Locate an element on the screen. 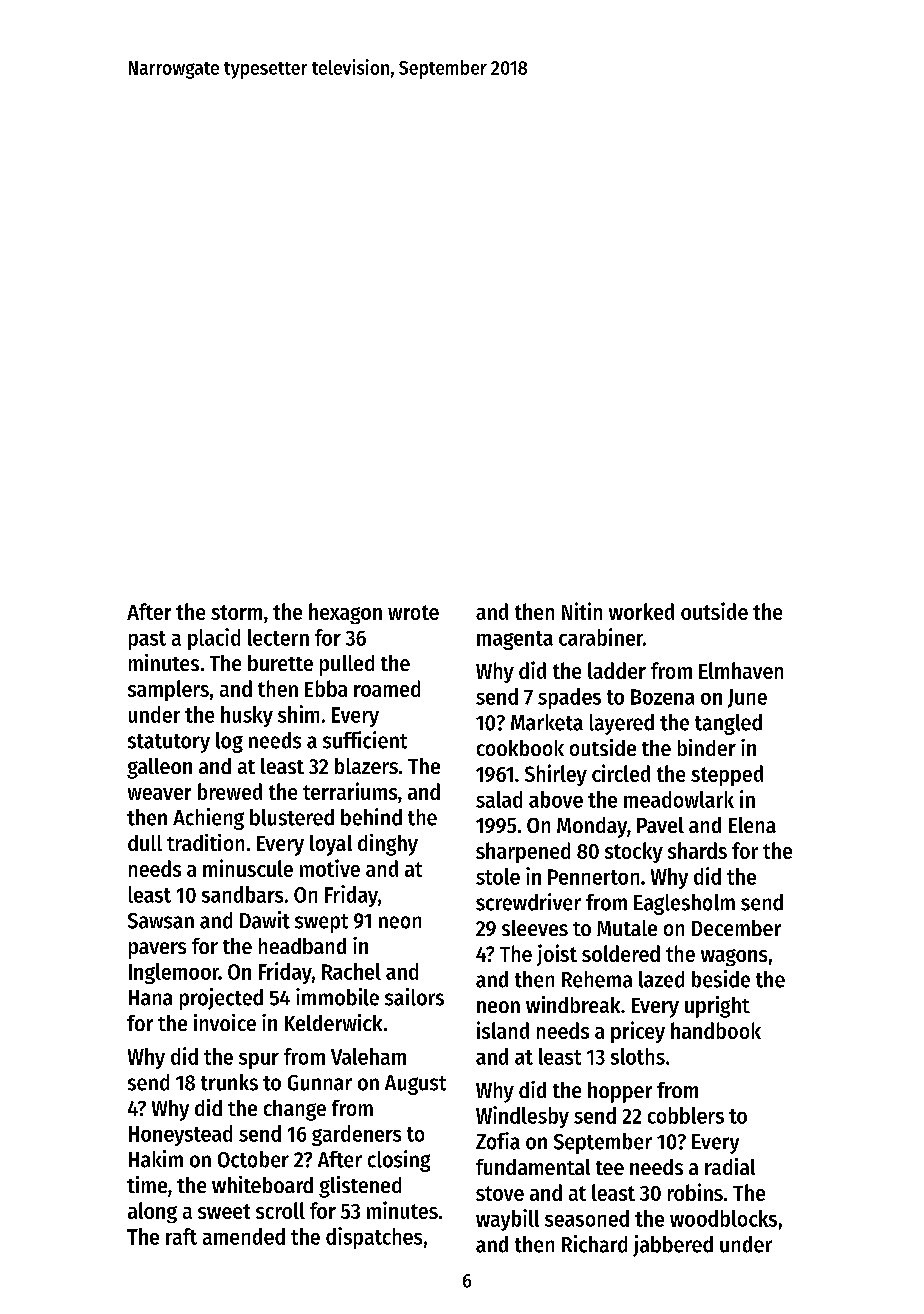 Image resolution: width=924 pixels, height=1314 pixels. worked is located at coordinates (641, 611).
